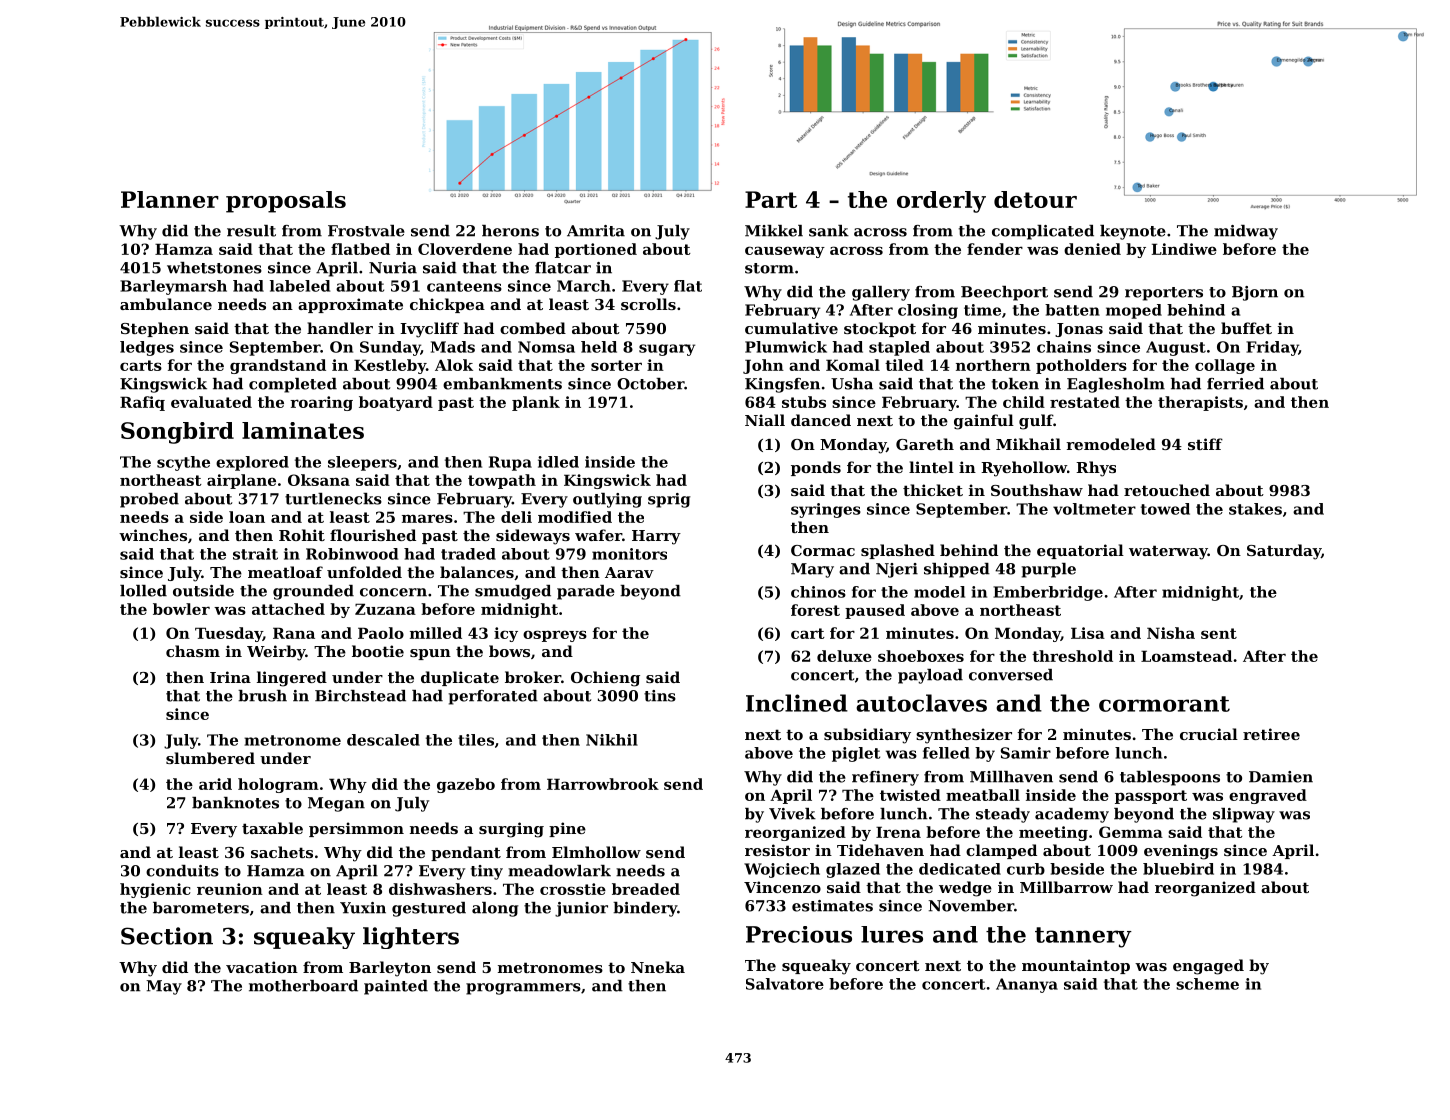 The image size is (1450, 1120). Describe the element at coordinates (603, 784) in the document. I see `Harrowbrook` at that location.
